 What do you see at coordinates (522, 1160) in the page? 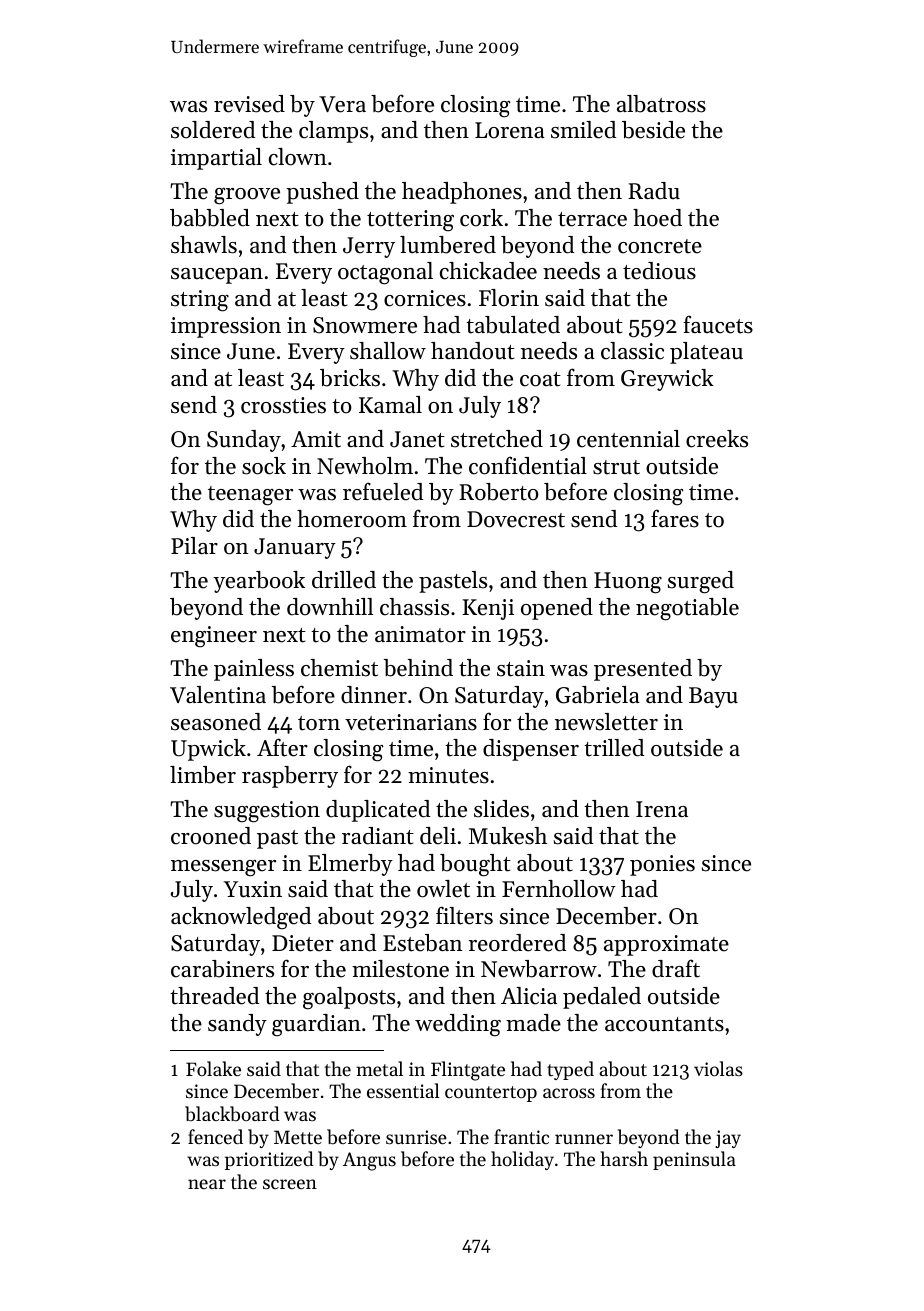
I see `holiday` at bounding box center [522, 1160].
